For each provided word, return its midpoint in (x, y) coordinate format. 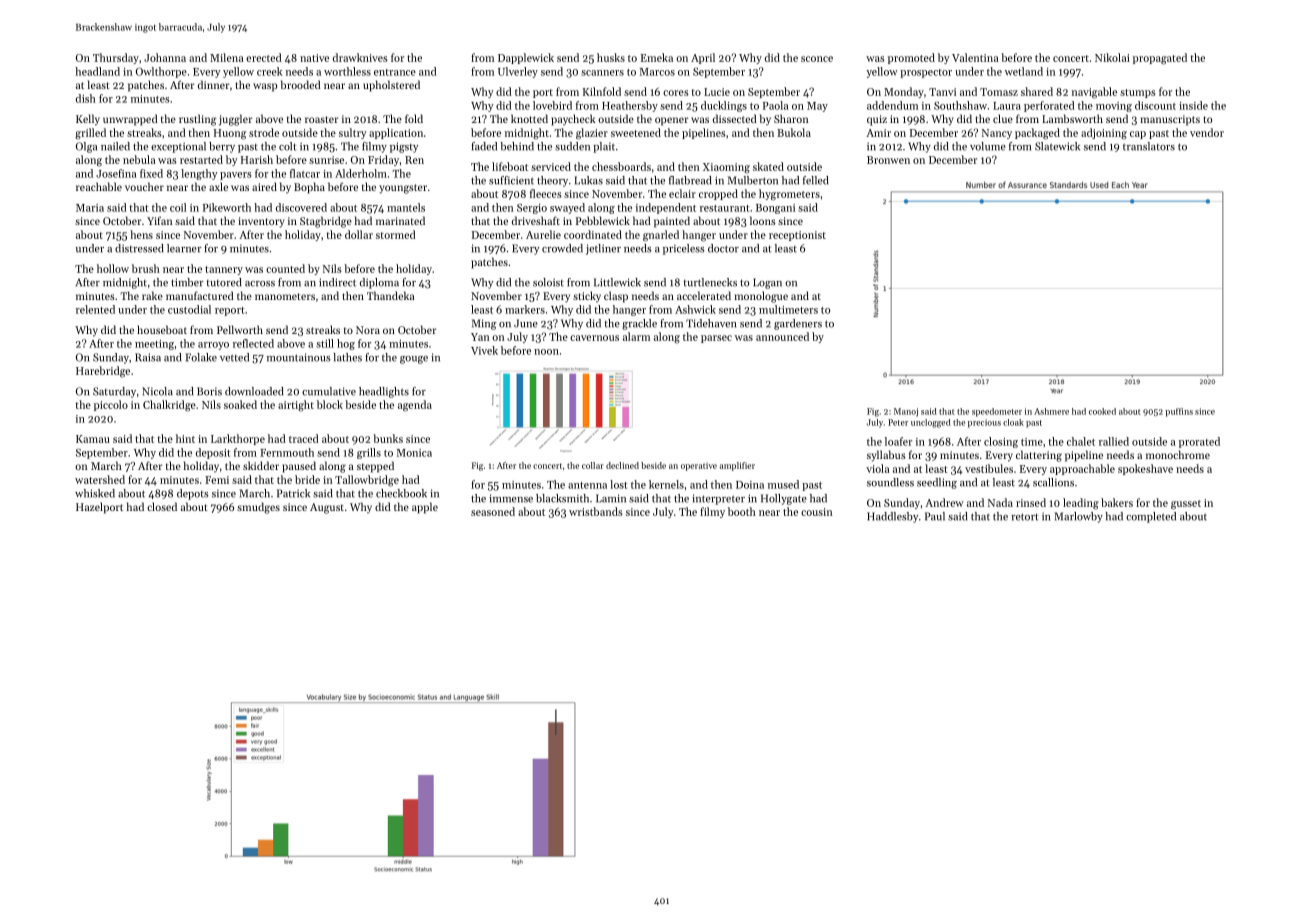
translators (1149, 146)
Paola (775, 105)
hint (185, 438)
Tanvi (942, 92)
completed (1151, 517)
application (396, 133)
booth (742, 511)
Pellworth (240, 329)
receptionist (797, 236)
